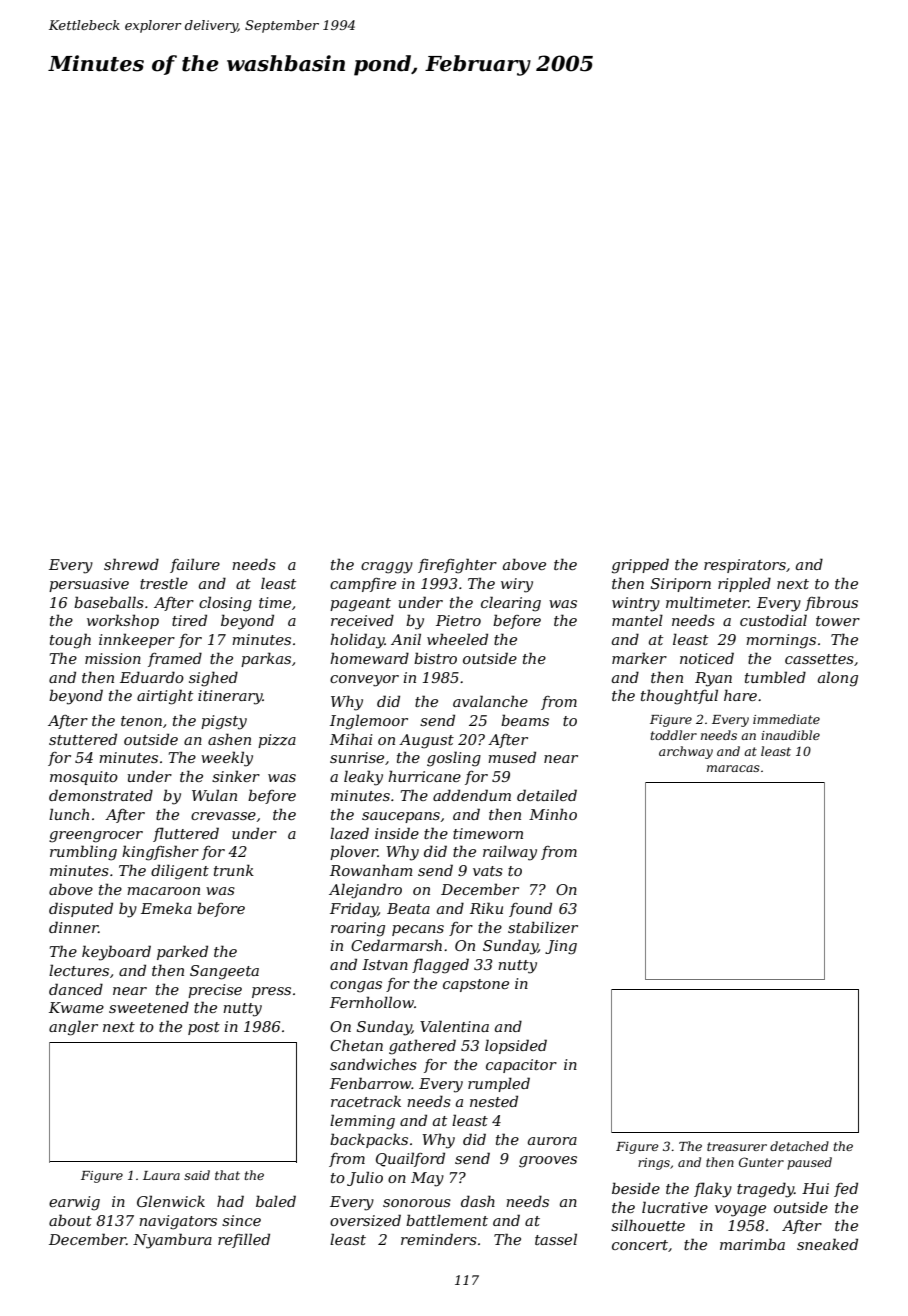  I want to click on Mihai, so click(351, 739).
